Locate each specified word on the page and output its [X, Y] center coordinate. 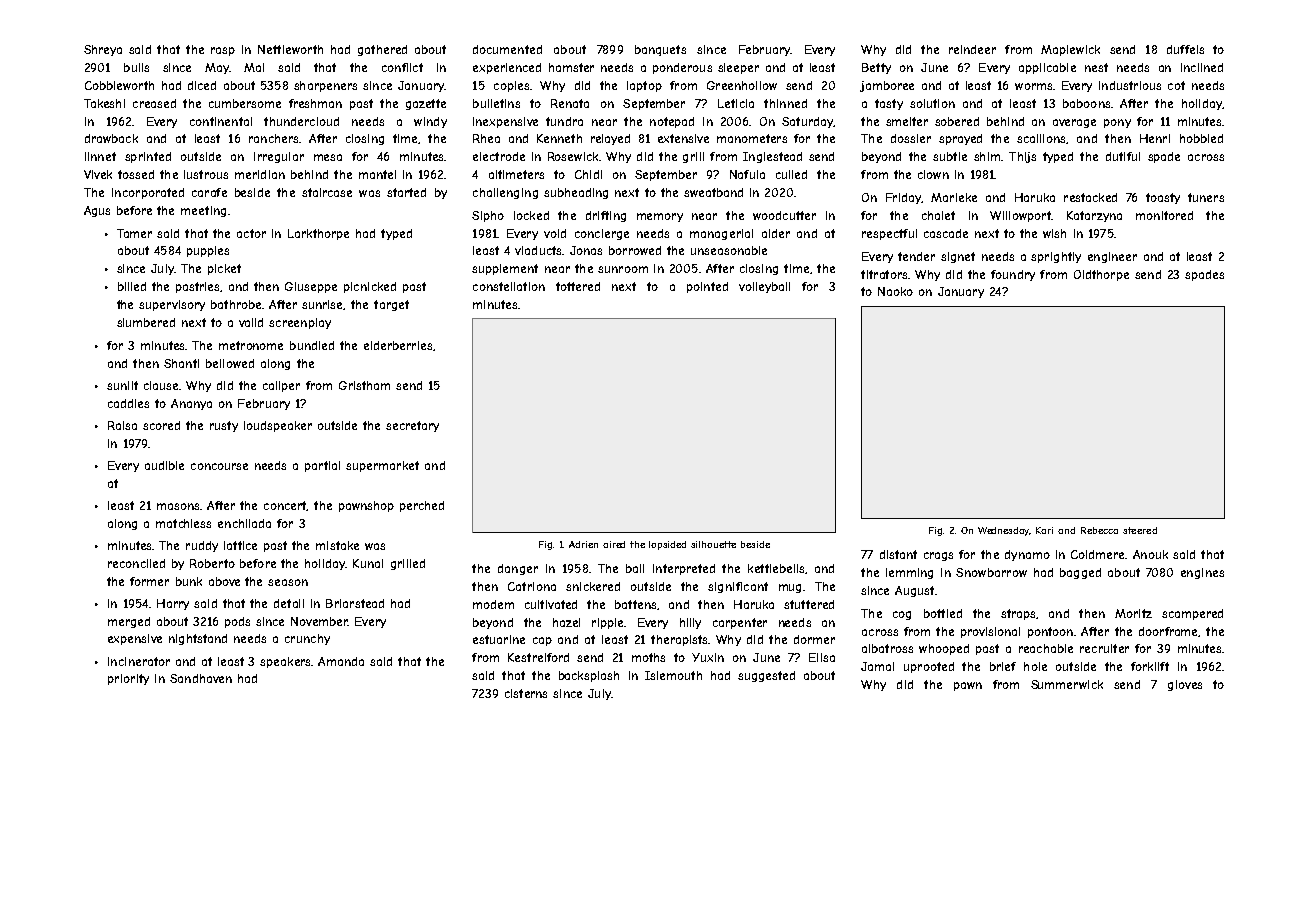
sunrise [323, 305]
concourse [219, 466]
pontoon [1050, 632]
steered [1140, 530]
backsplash [589, 676]
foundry [1013, 275]
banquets [660, 50]
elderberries [398, 345]
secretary [412, 426]
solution [932, 103]
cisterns [526, 693]
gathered [382, 50]
